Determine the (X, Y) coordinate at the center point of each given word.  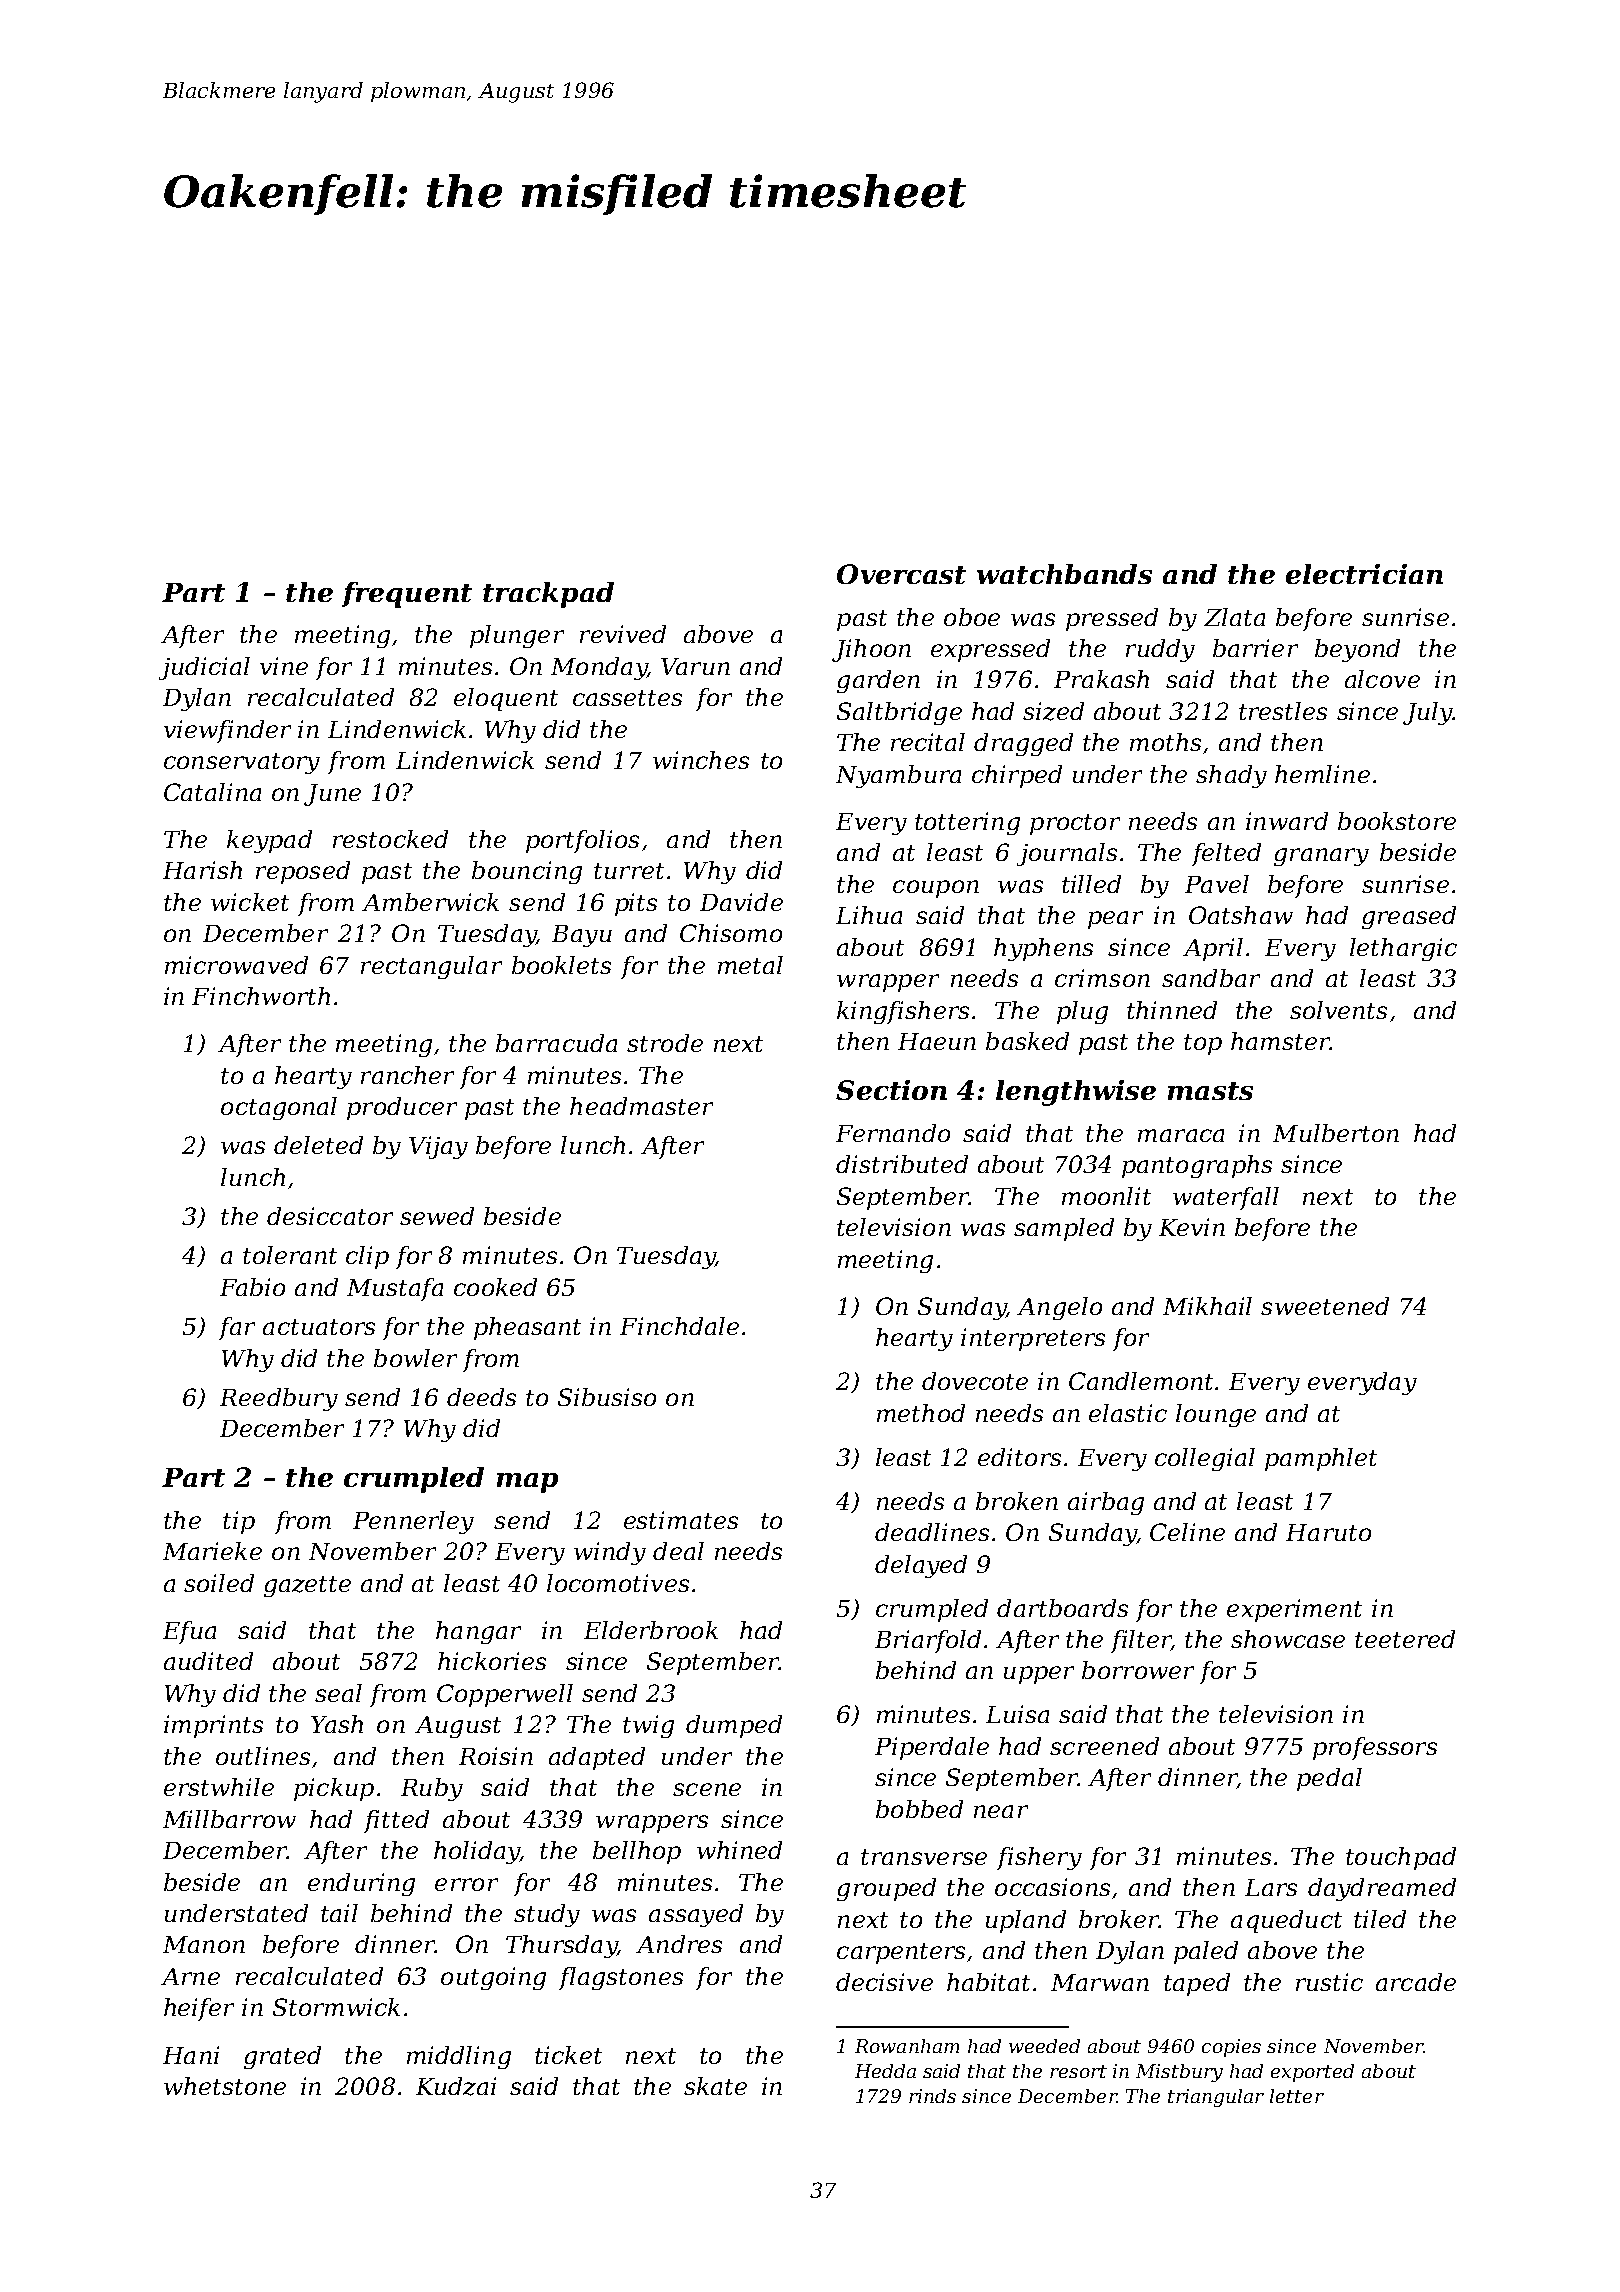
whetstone (225, 2086)
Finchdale (679, 1326)
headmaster (641, 1106)
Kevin (1192, 1227)
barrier (1255, 648)
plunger (517, 636)
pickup (334, 1789)
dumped (734, 1726)
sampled (1064, 1229)
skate (715, 2086)
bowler (415, 1358)
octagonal (279, 1108)
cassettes (627, 698)
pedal (1329, 1779)
